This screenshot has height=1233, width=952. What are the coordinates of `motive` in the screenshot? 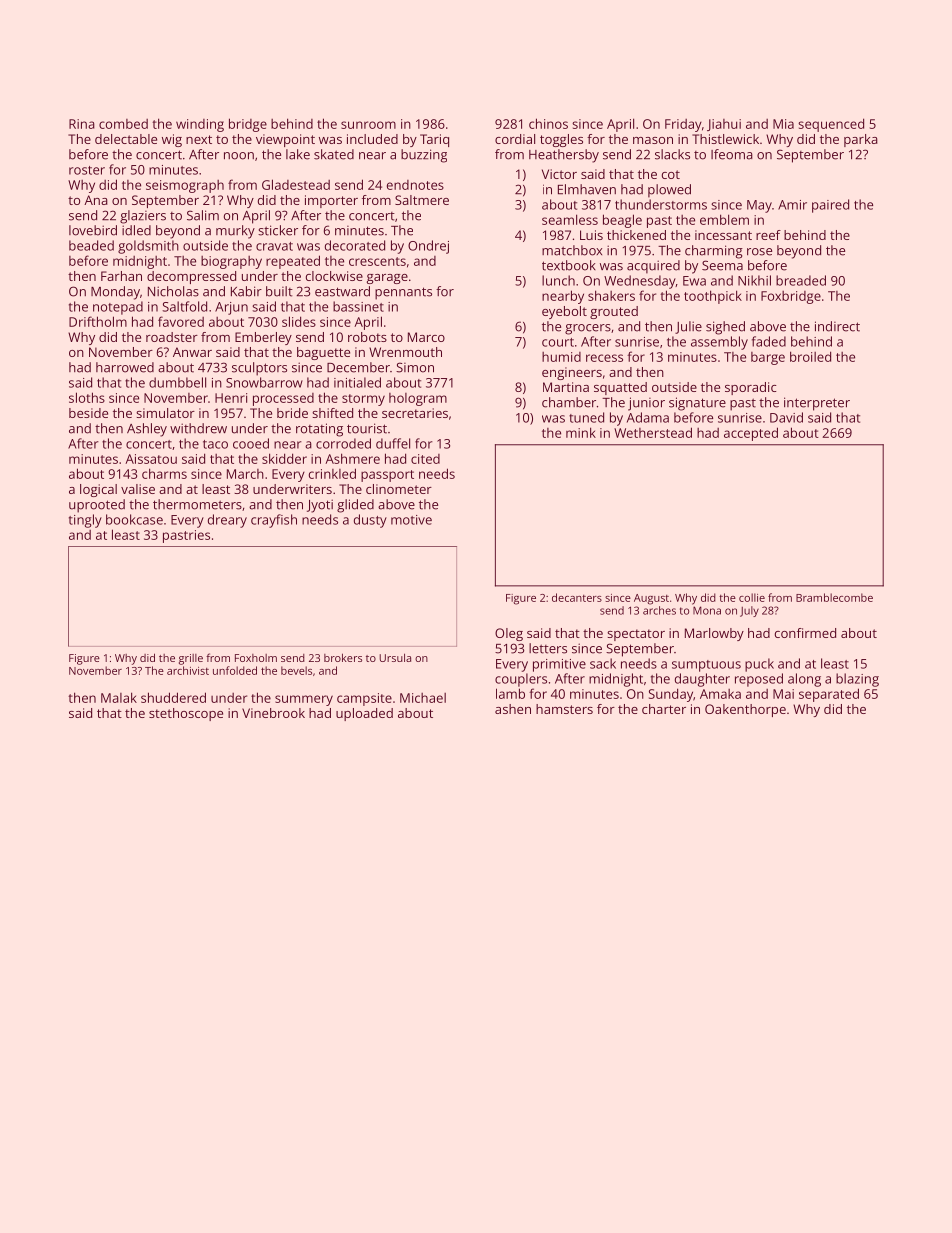 It's located at (411, 520).
